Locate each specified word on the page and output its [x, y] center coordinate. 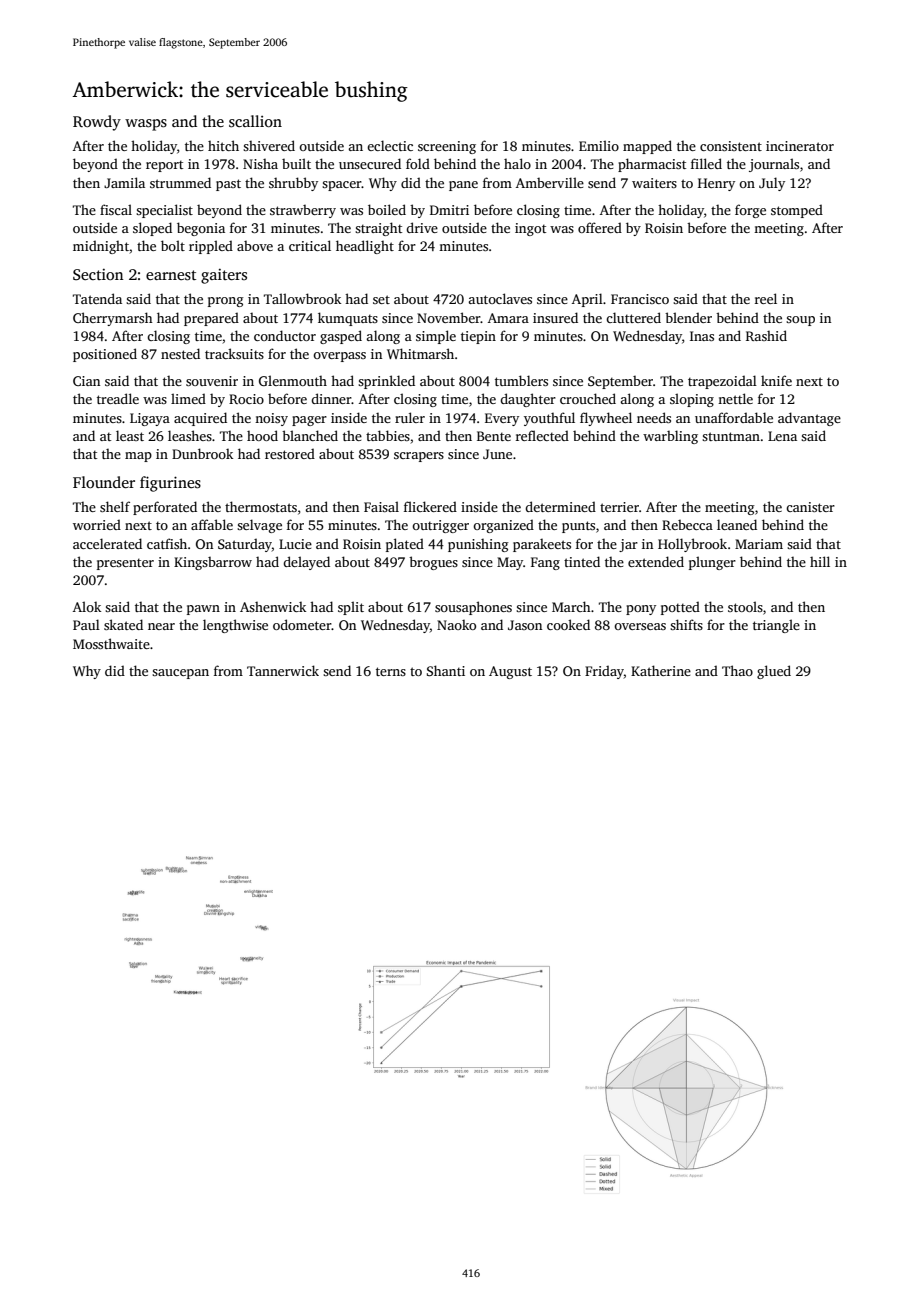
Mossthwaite [111, 643]
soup [800, 321]
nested [180, 353]
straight [378, 229]
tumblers [521, 380]
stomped [797, 211]
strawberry [303, 211]
